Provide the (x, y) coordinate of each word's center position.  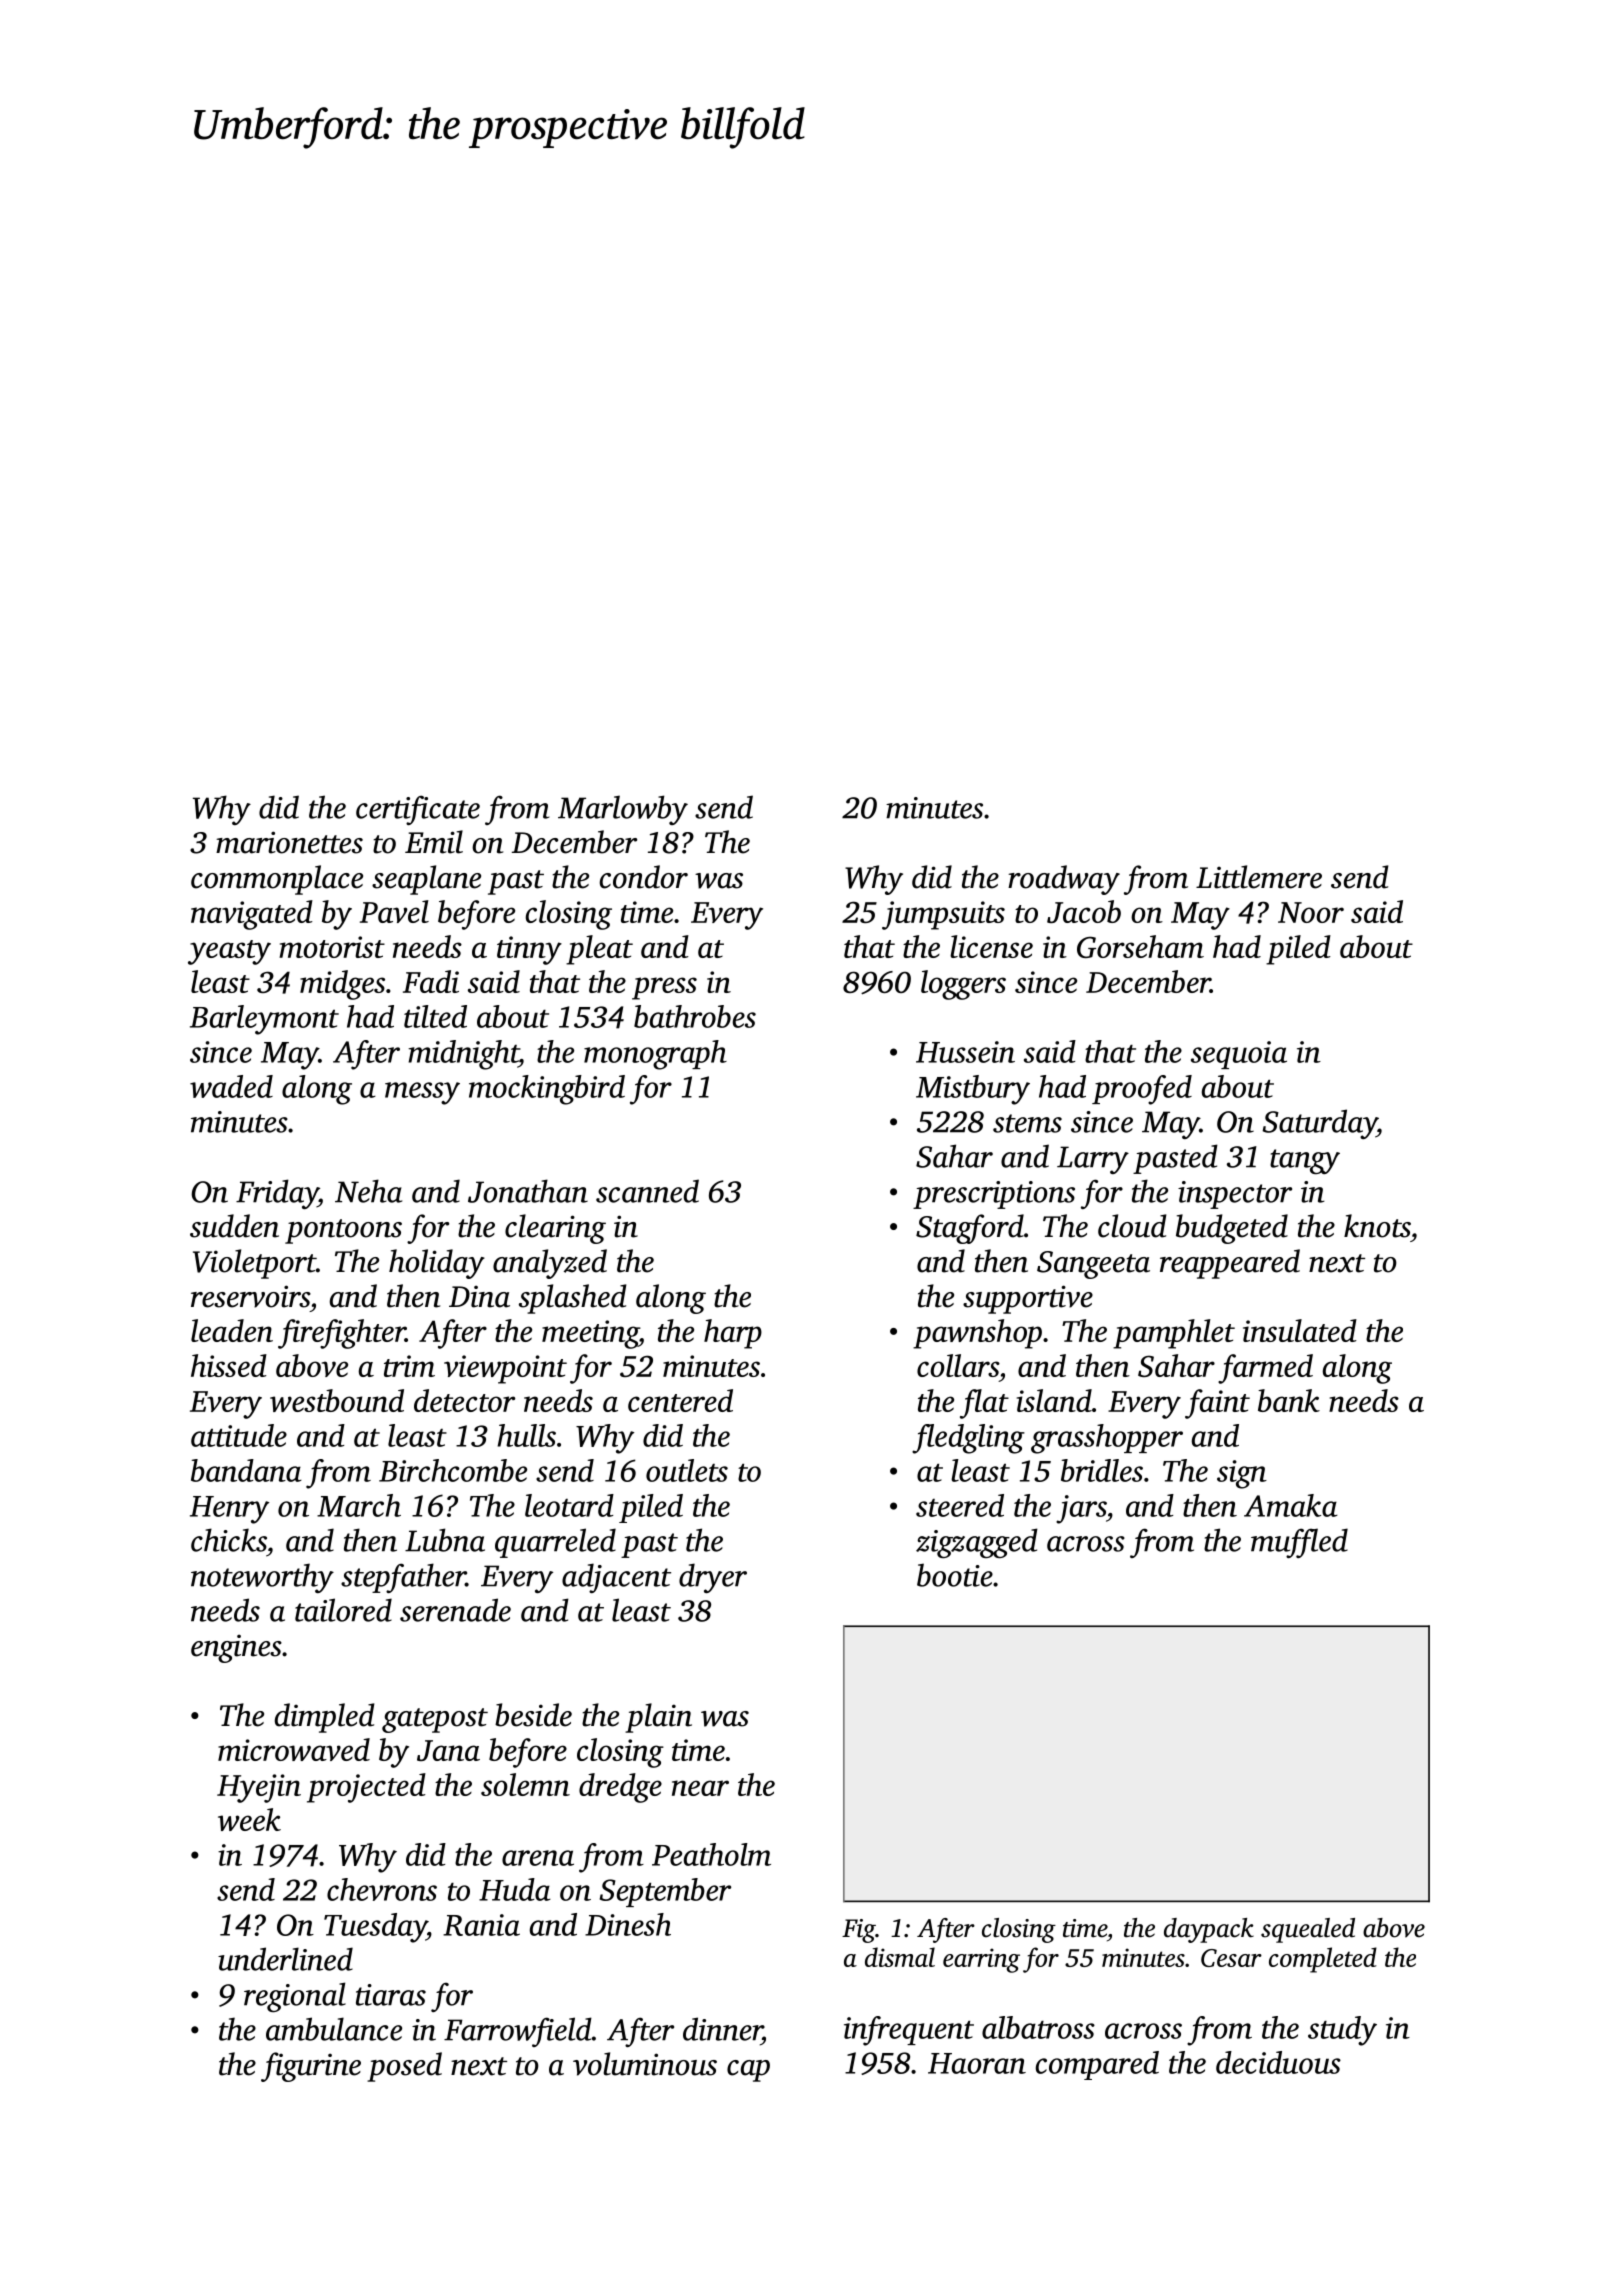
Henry (229, 1510)
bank (1289, 1400)
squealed (1308, 1930)
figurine (311, 2067)
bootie (955, 1575)
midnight (463, 1055)
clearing (555, 1229)
